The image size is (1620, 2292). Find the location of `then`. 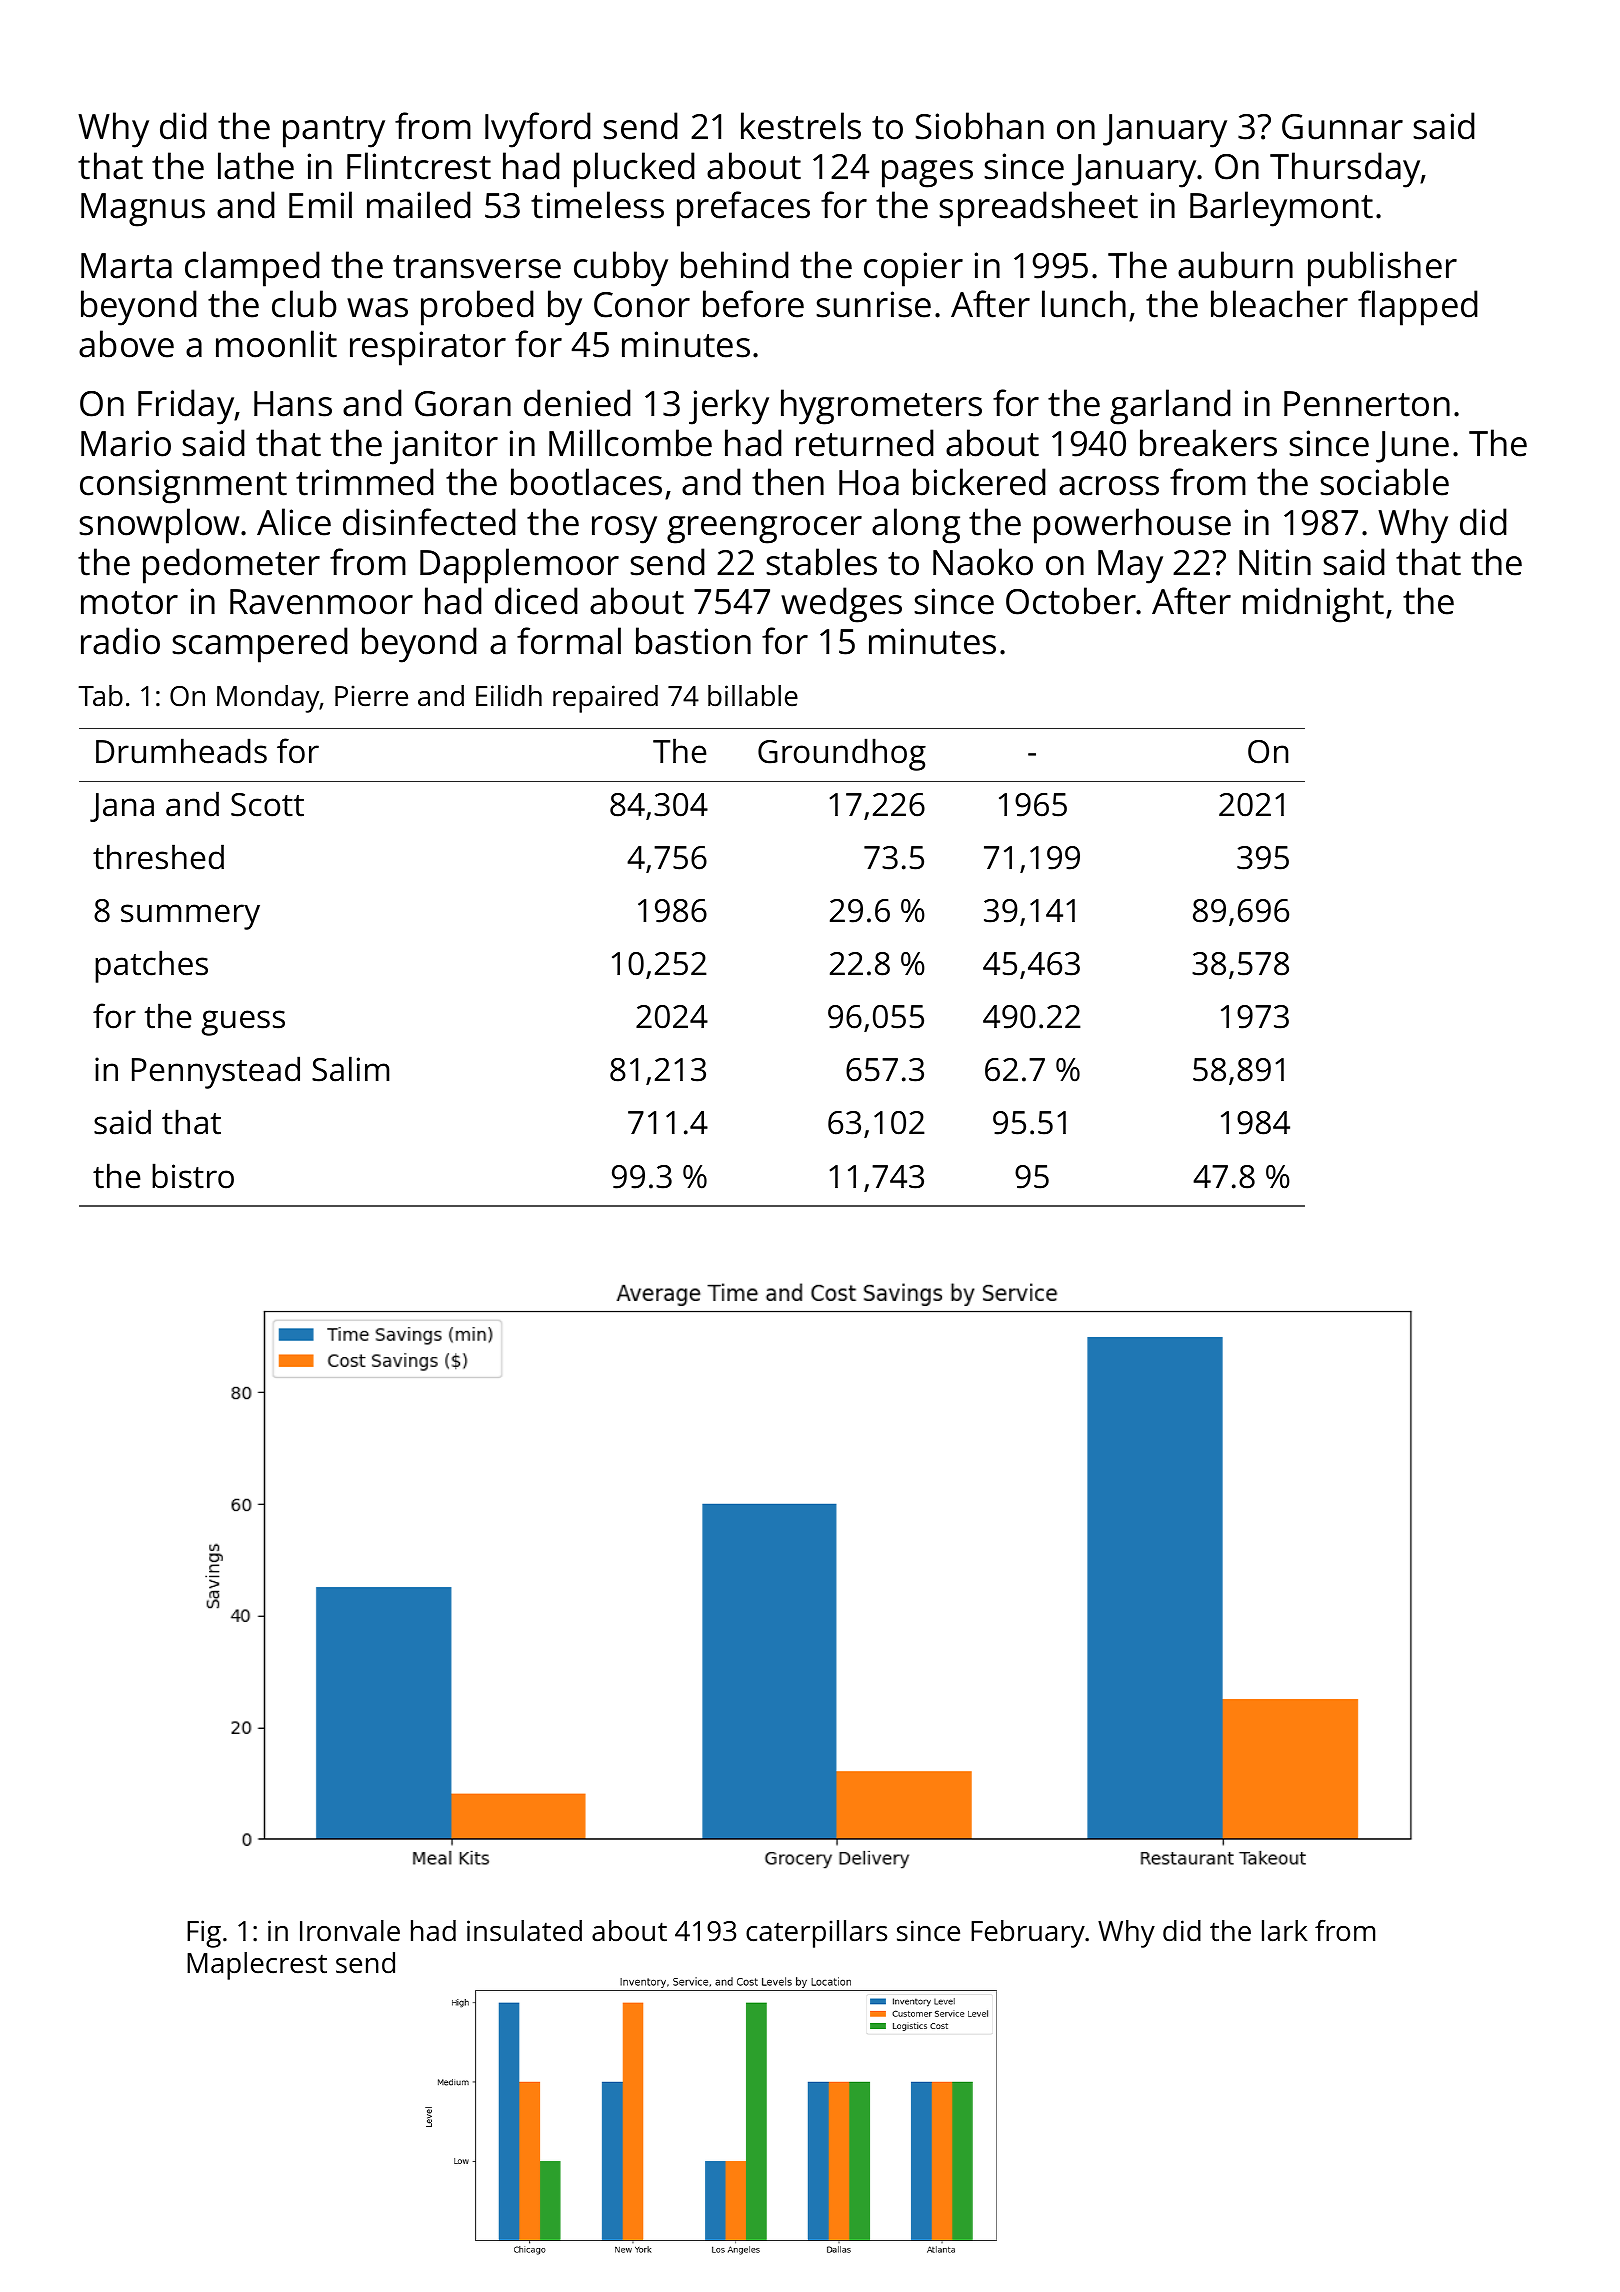

then is located at coordinates (788, 482).
